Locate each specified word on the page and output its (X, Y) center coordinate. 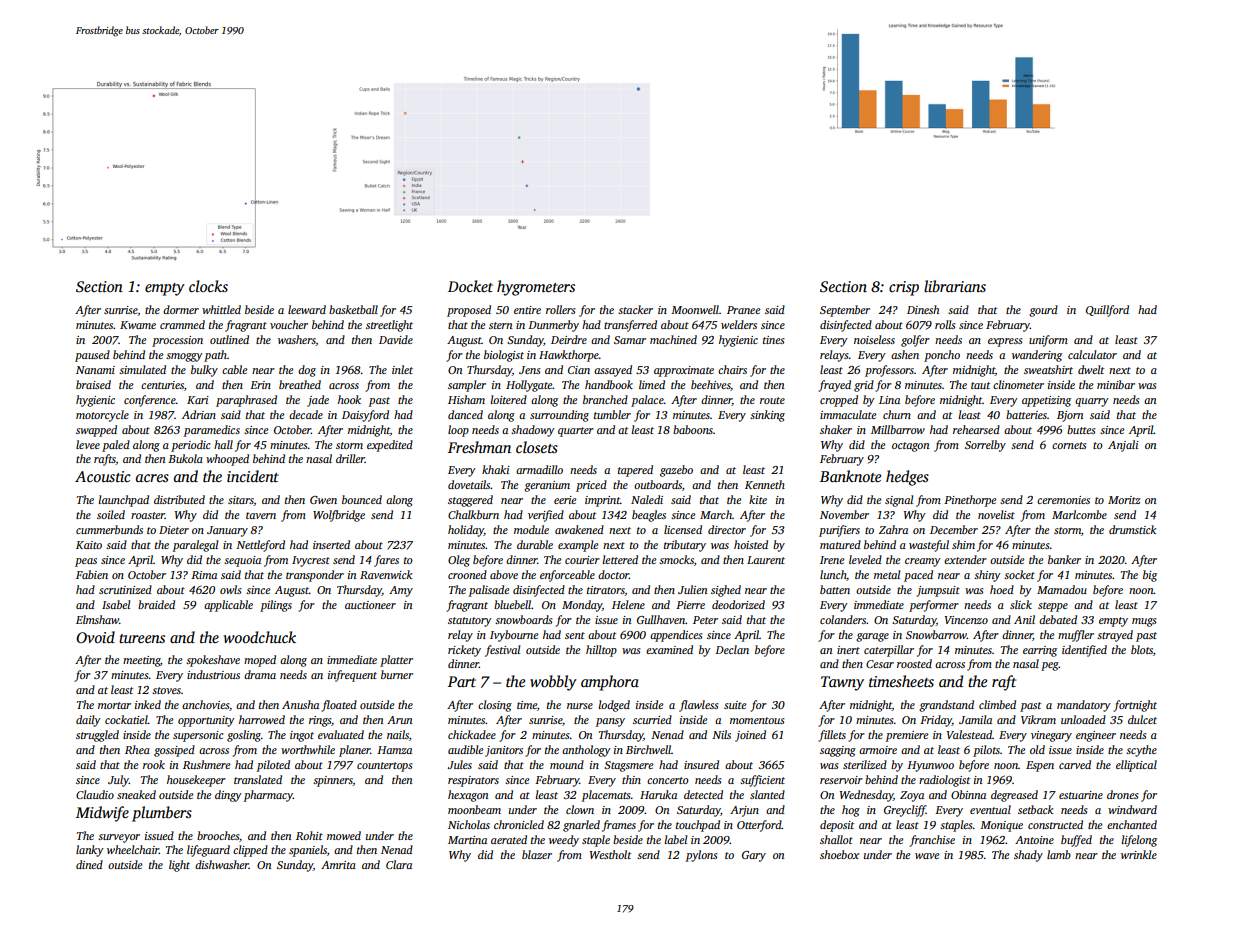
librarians (955, 286)
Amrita (338, 865)
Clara (399, 864)
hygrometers (536, 288)
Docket (470, 286)
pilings (276, 606)
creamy (923, 562)
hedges (907, 478)
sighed (726, 591)
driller (350, 458)
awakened (579, 529)
